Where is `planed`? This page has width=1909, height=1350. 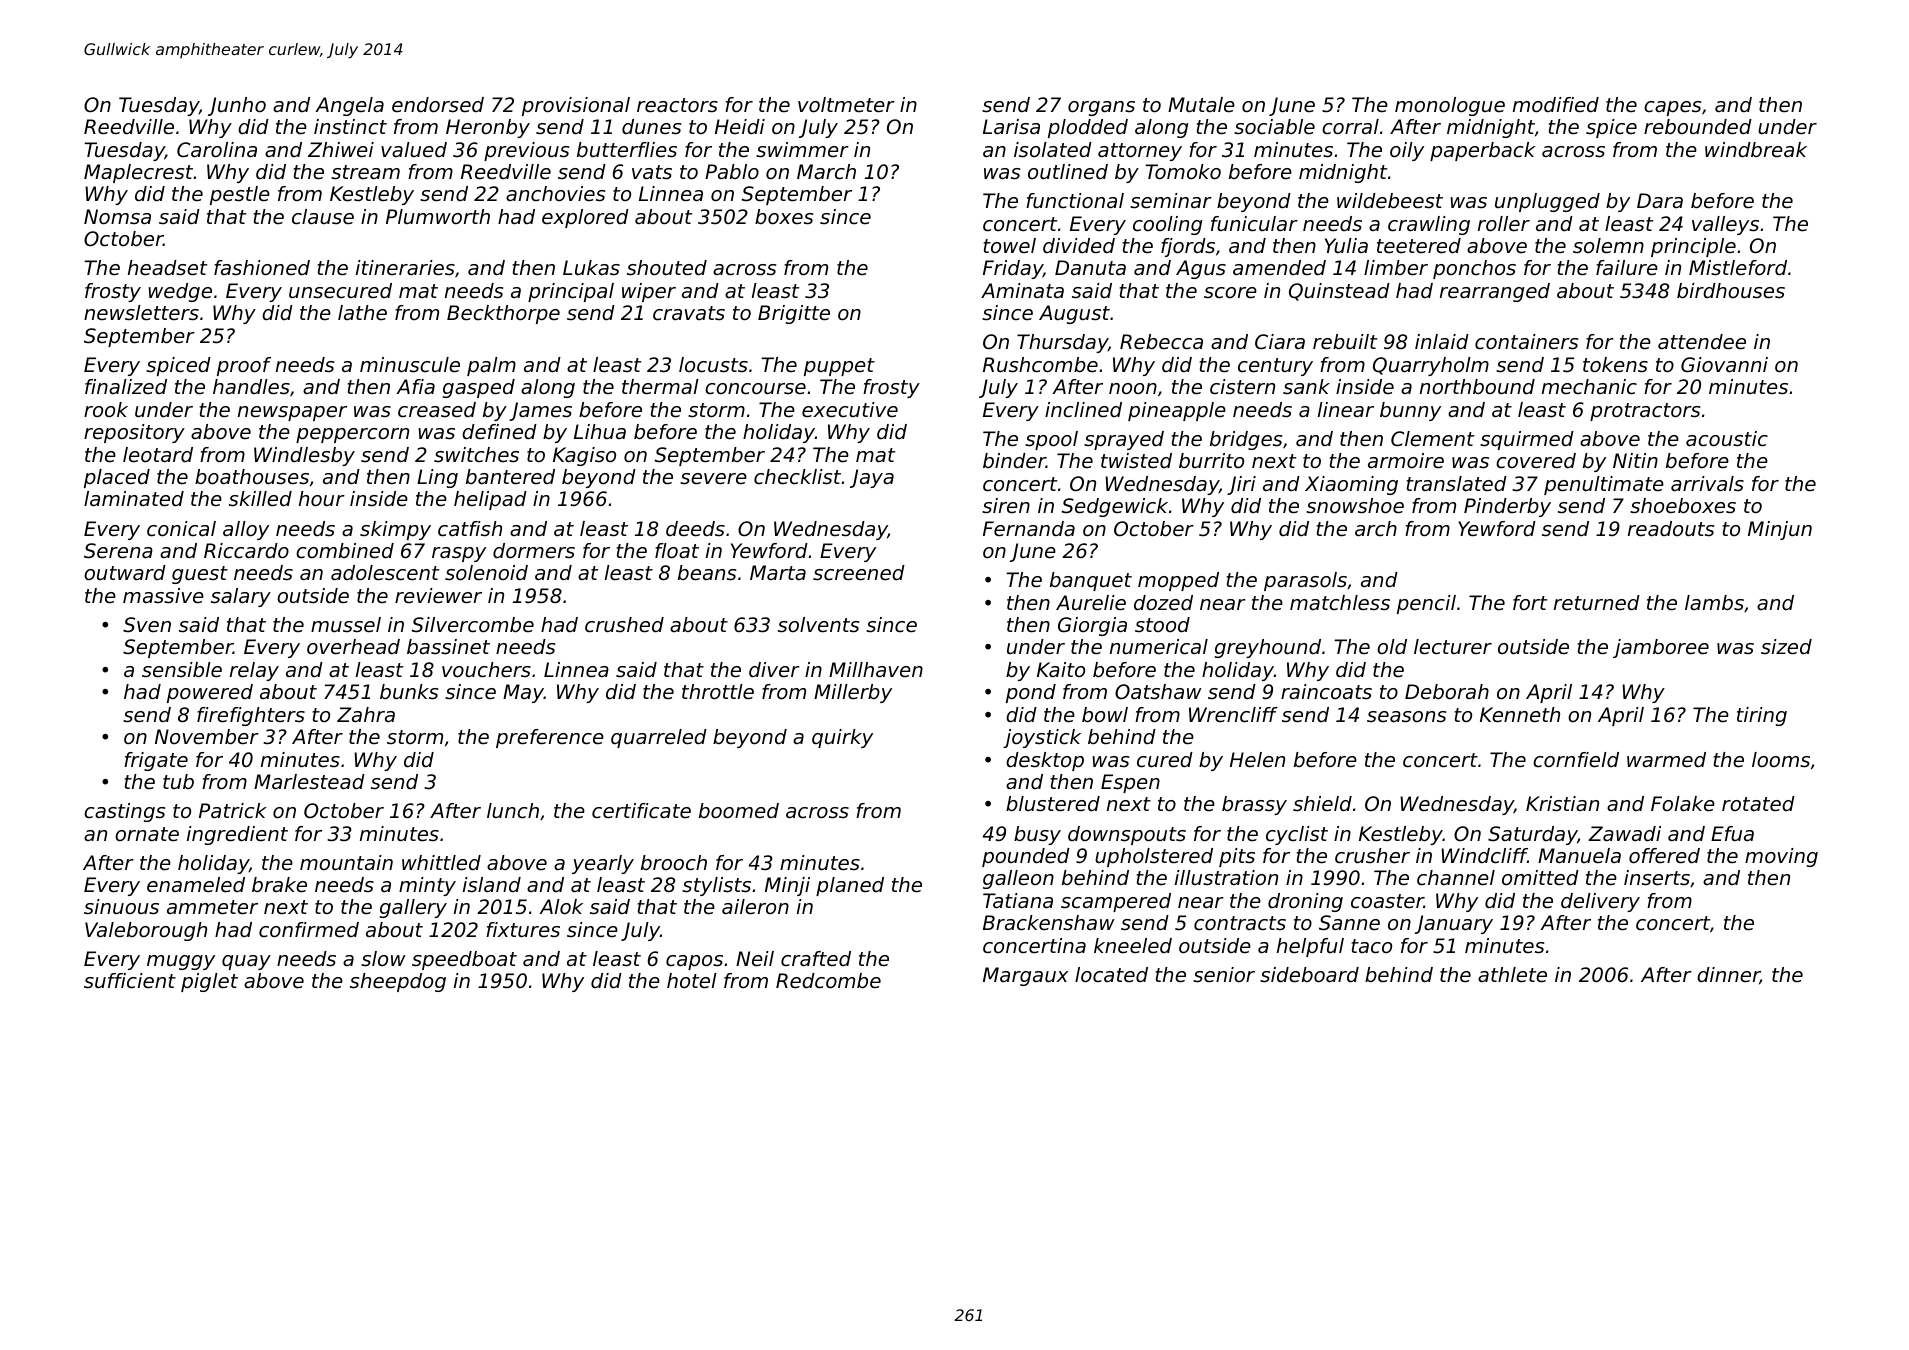
planed is located at coordinates (850, 886).
